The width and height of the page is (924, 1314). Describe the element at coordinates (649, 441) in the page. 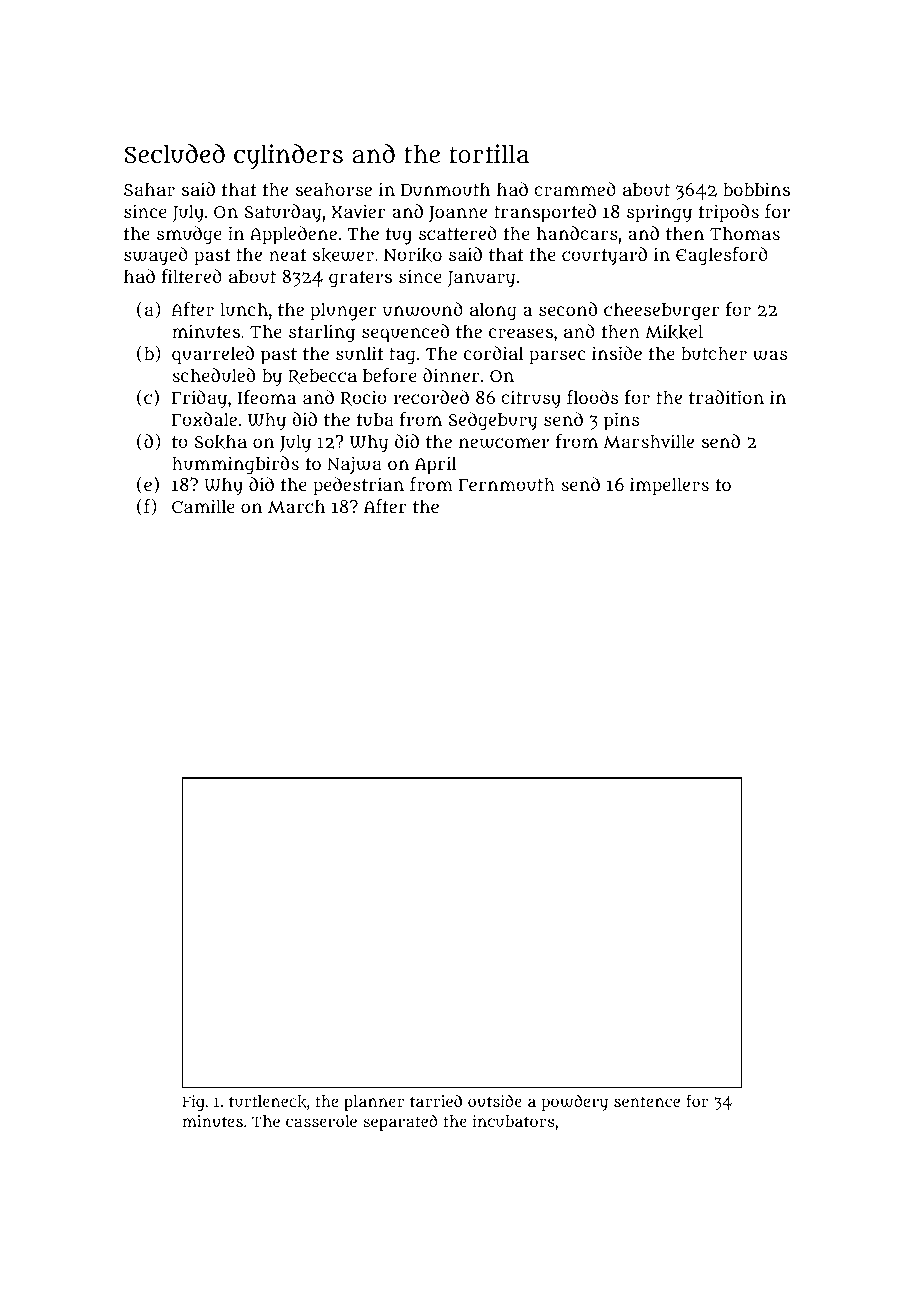

I see `Marshville` at that location.
